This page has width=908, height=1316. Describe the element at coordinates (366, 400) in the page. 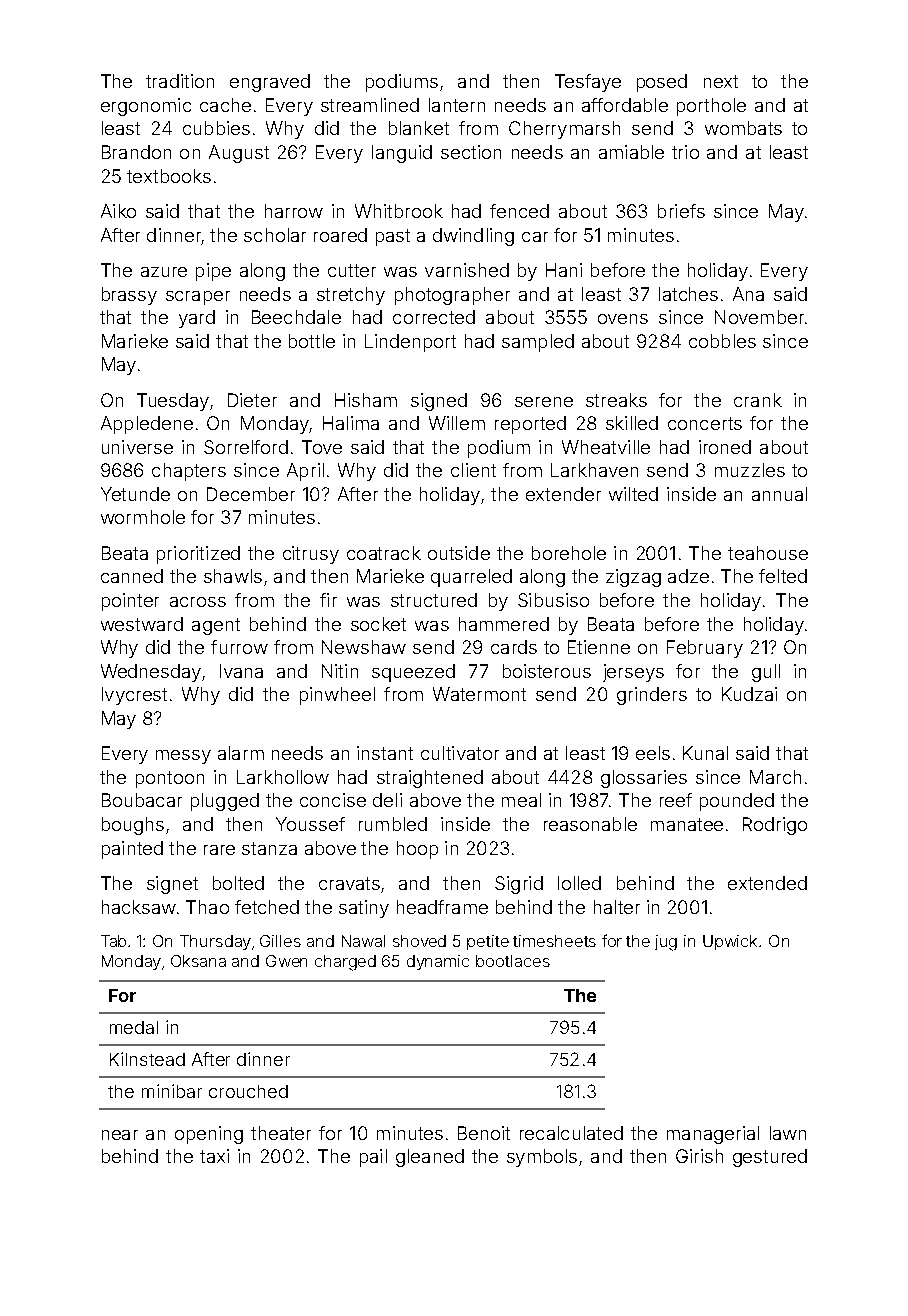

I see `Hisham` at that location.
